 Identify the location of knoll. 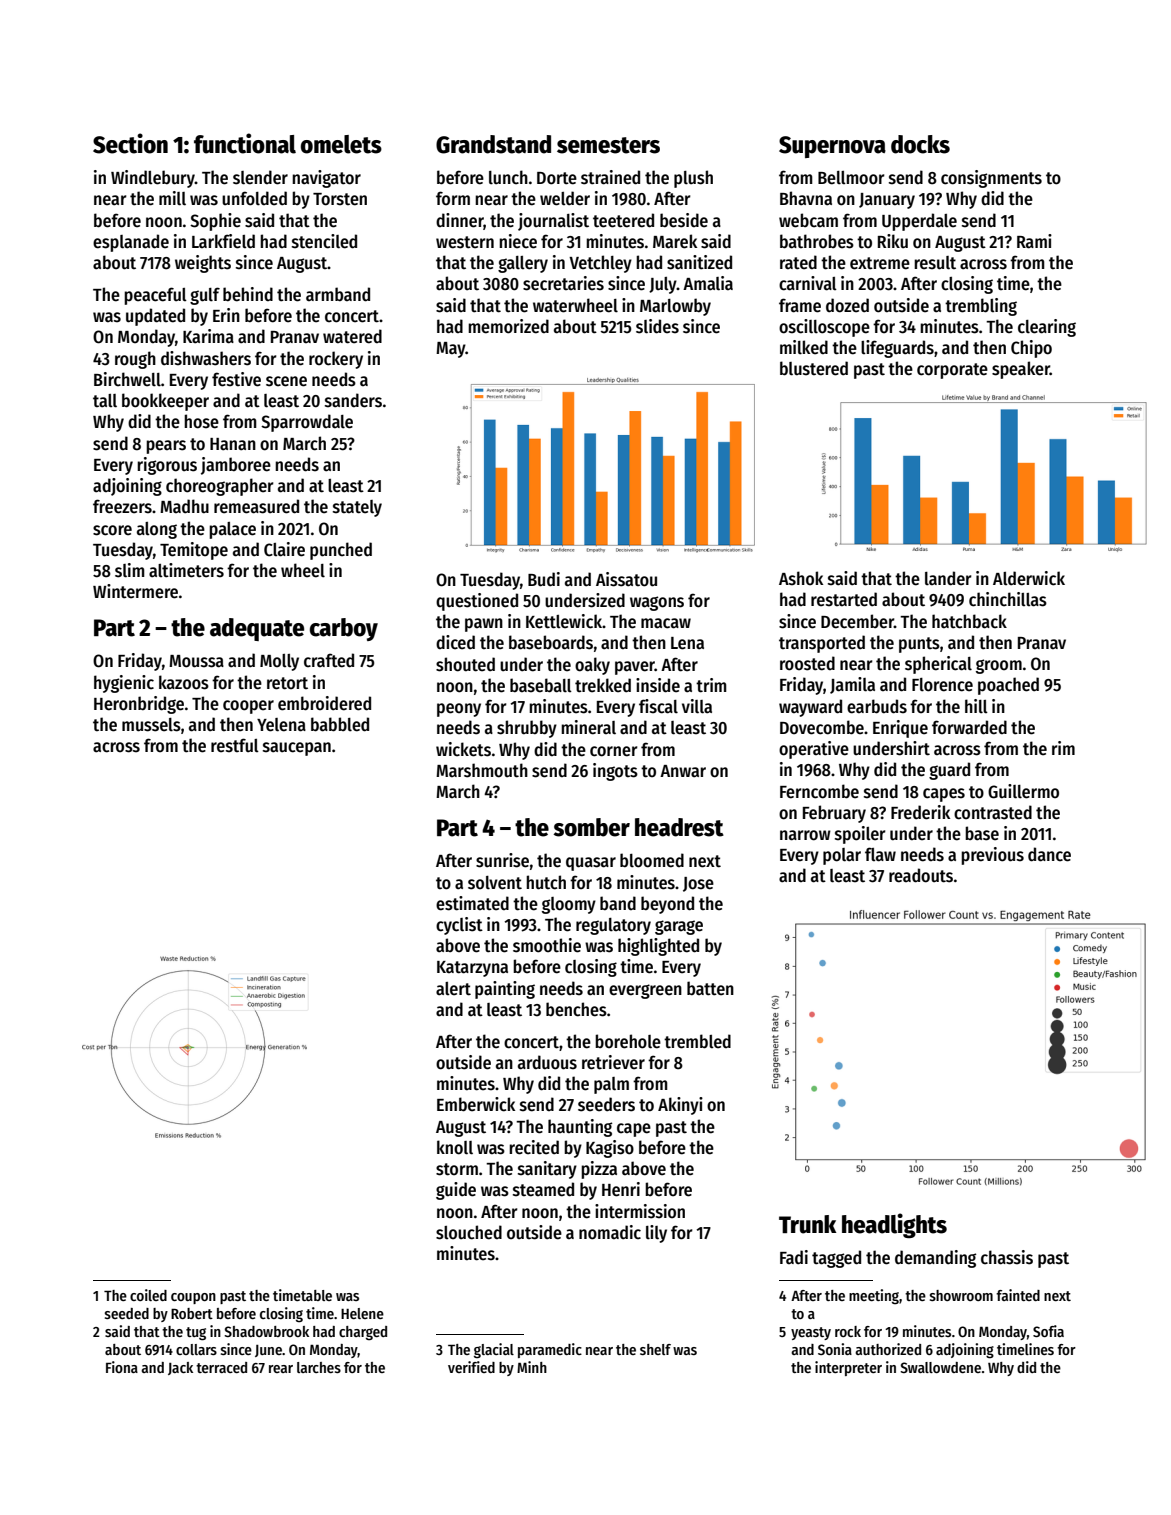
(455, 1147).
